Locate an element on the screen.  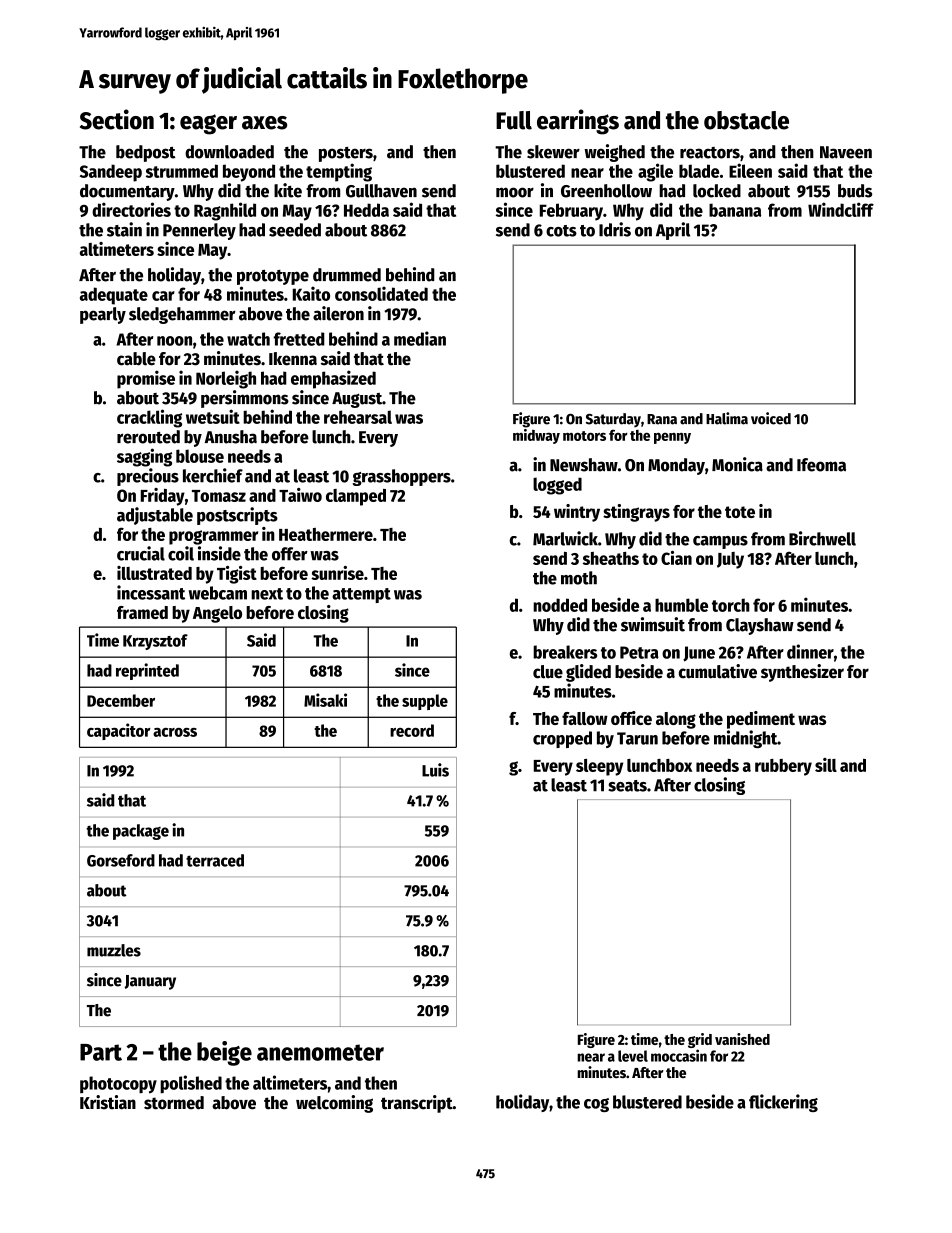
capacitor is located at coordinates (119, 731).
